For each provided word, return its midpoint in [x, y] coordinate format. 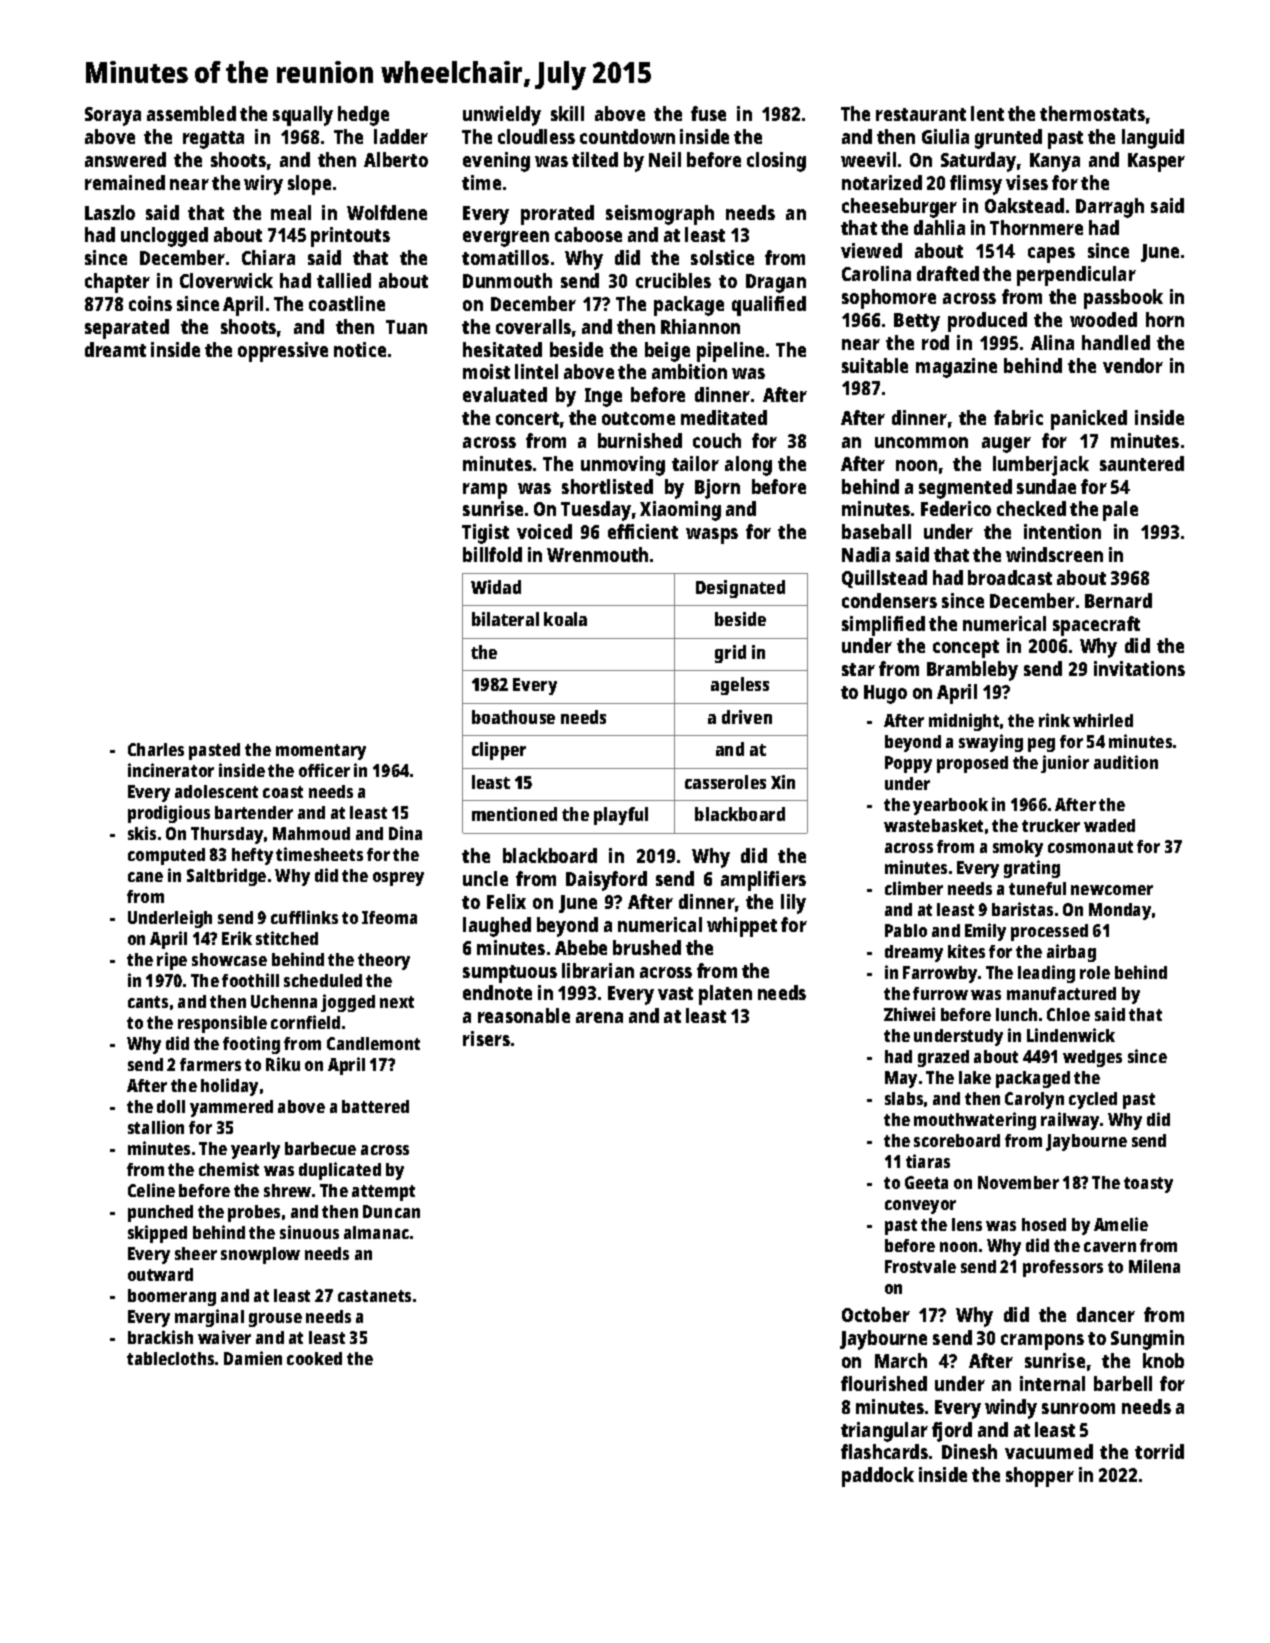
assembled [191, 113]
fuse [708, 113]
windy [1011, 1409]
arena [599, 1017]
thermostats [1092, 113]
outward [160, 1274]
